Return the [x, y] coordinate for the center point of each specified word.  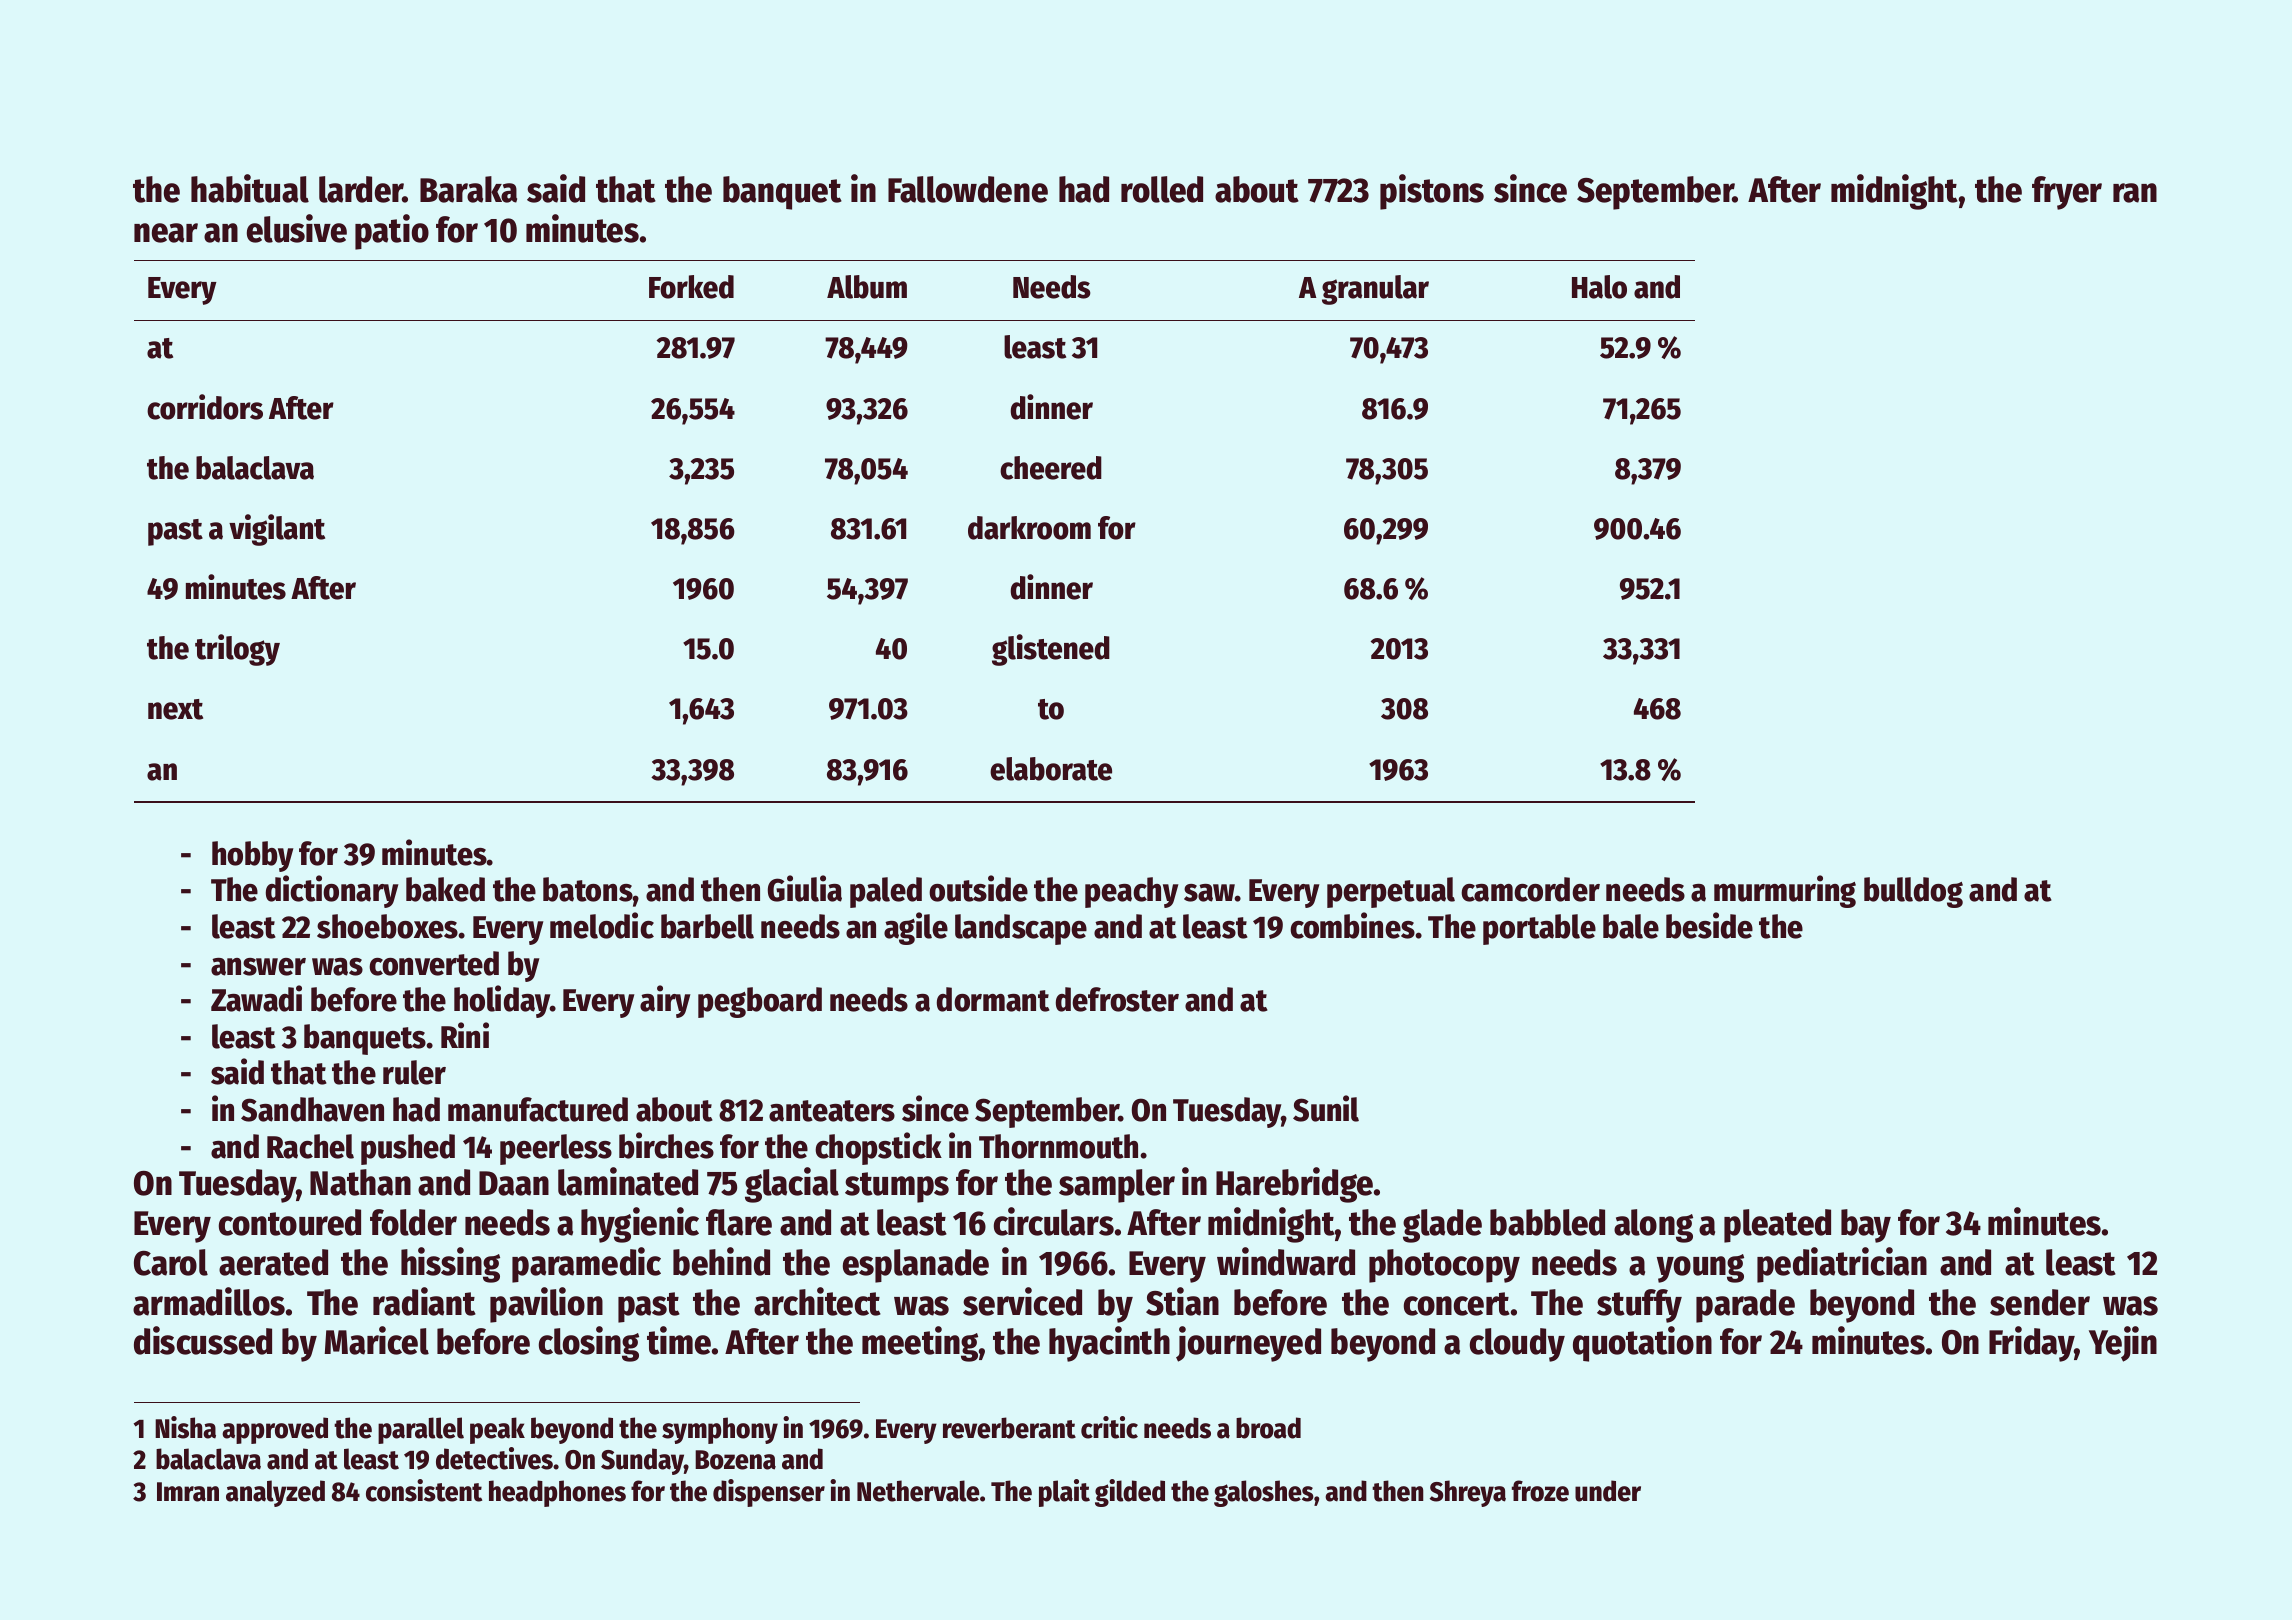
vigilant [277, 530]
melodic [602, 925]
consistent [424, 1490]
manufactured [538, 1109]
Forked [691, 287]
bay [1866, 1226]
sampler [1117, 1186]
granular [1375, 290]
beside [1709, 925]
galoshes [1264, 1493]
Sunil [1326, 1108]
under [1608, 1491]
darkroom [1029, 528]
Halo [1599, 287]
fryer [2067, 193]
